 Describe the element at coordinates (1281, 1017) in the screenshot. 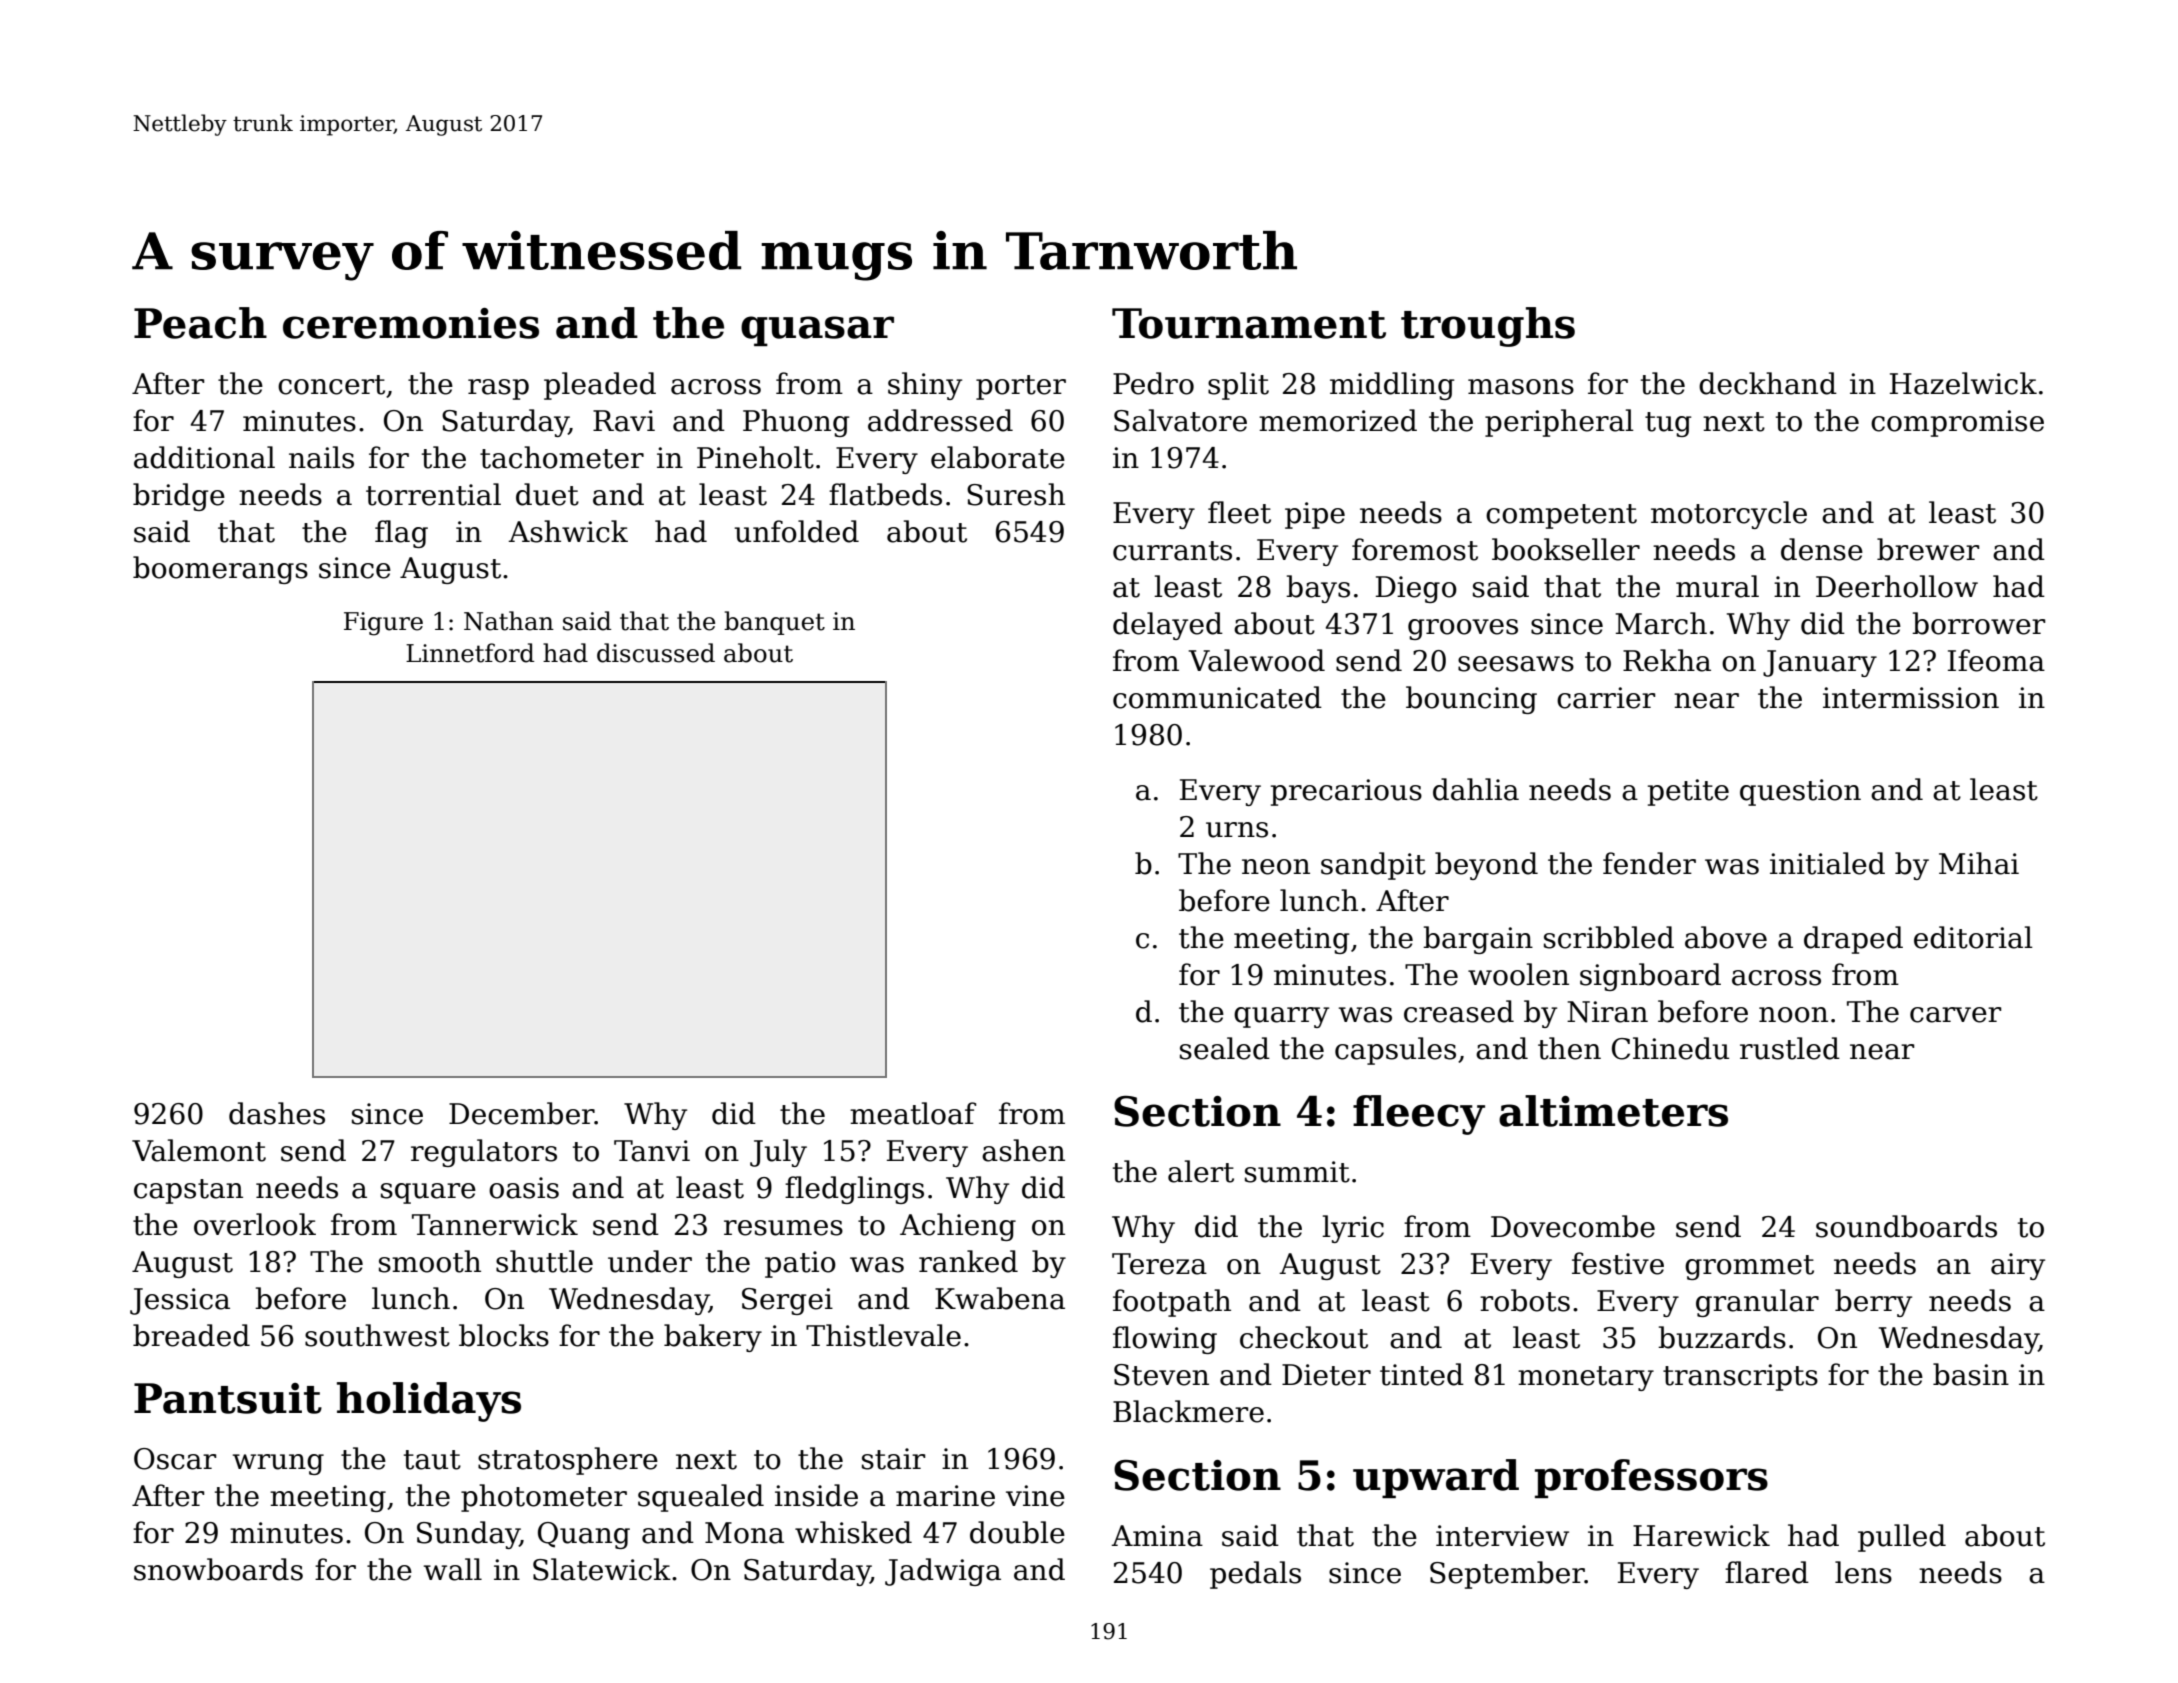

I see `quarry` at that location.
